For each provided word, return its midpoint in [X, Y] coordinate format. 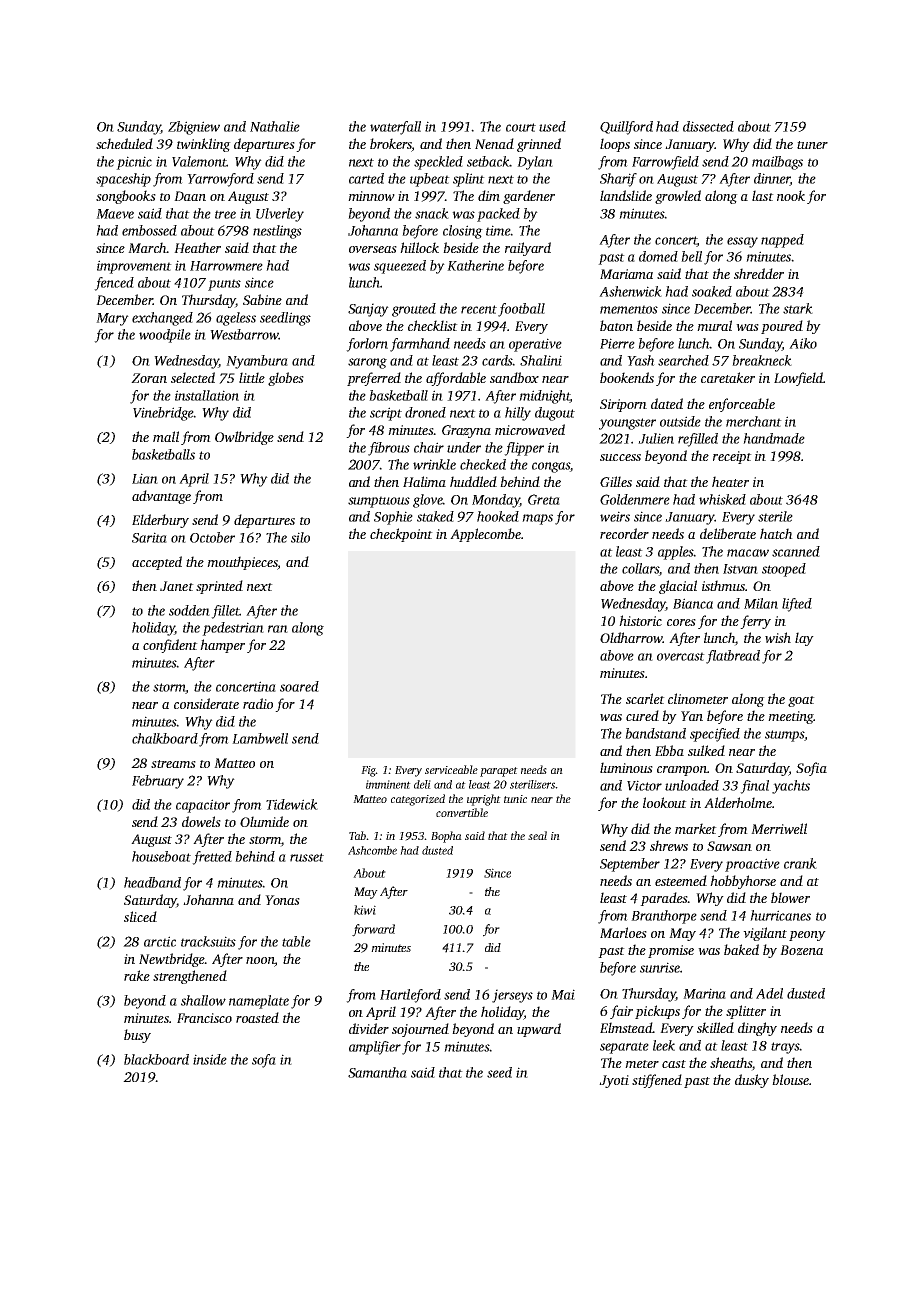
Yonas [282, 900]
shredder [759, 273]
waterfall [395, 128]
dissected [708, 126]
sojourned [420, 1030]
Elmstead [626, 1027]
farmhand [420, 345]
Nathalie [275, 126]
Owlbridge [244, 438]
